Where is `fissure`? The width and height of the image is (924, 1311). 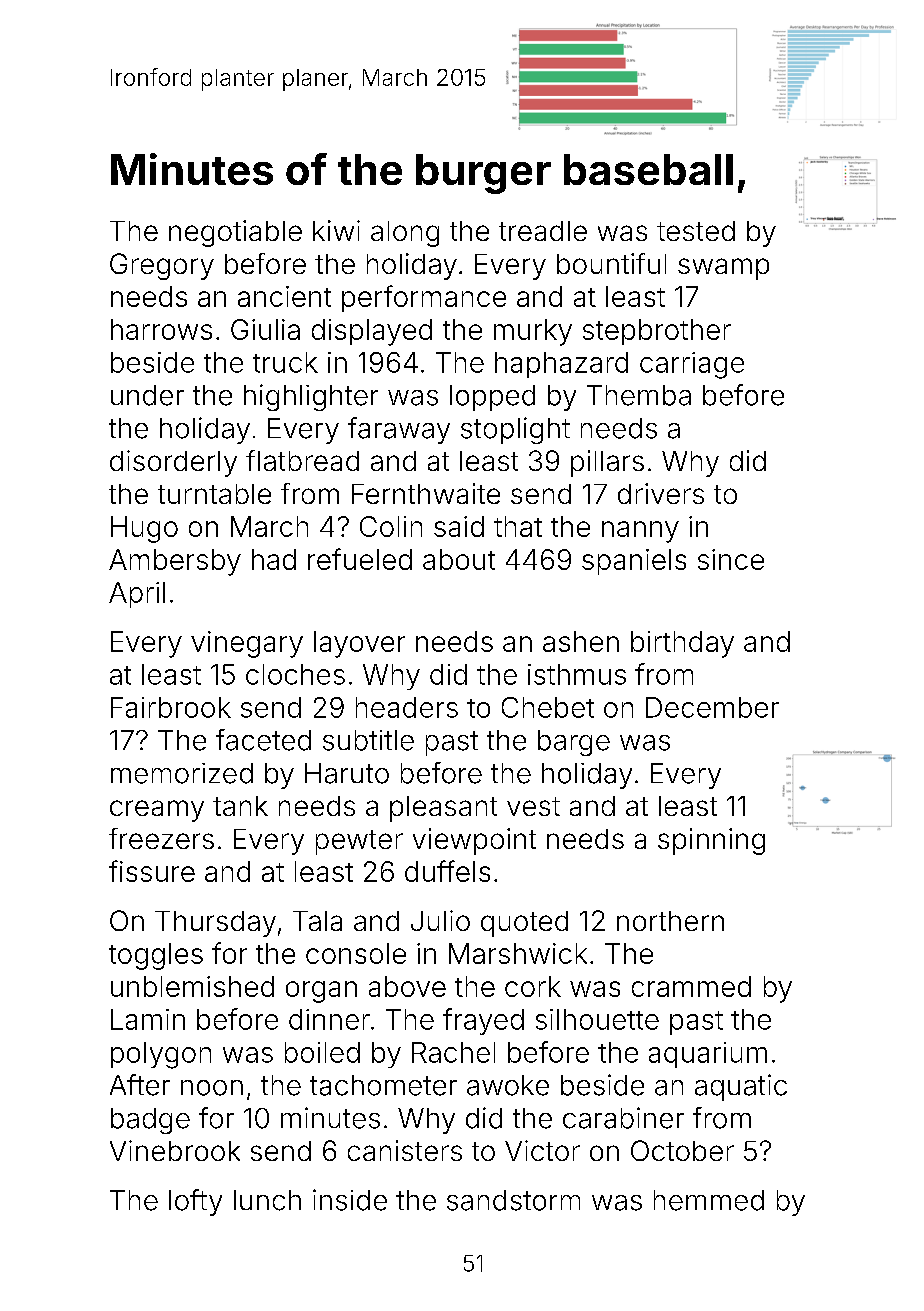
fissure is located at coordinates (152, 871).
